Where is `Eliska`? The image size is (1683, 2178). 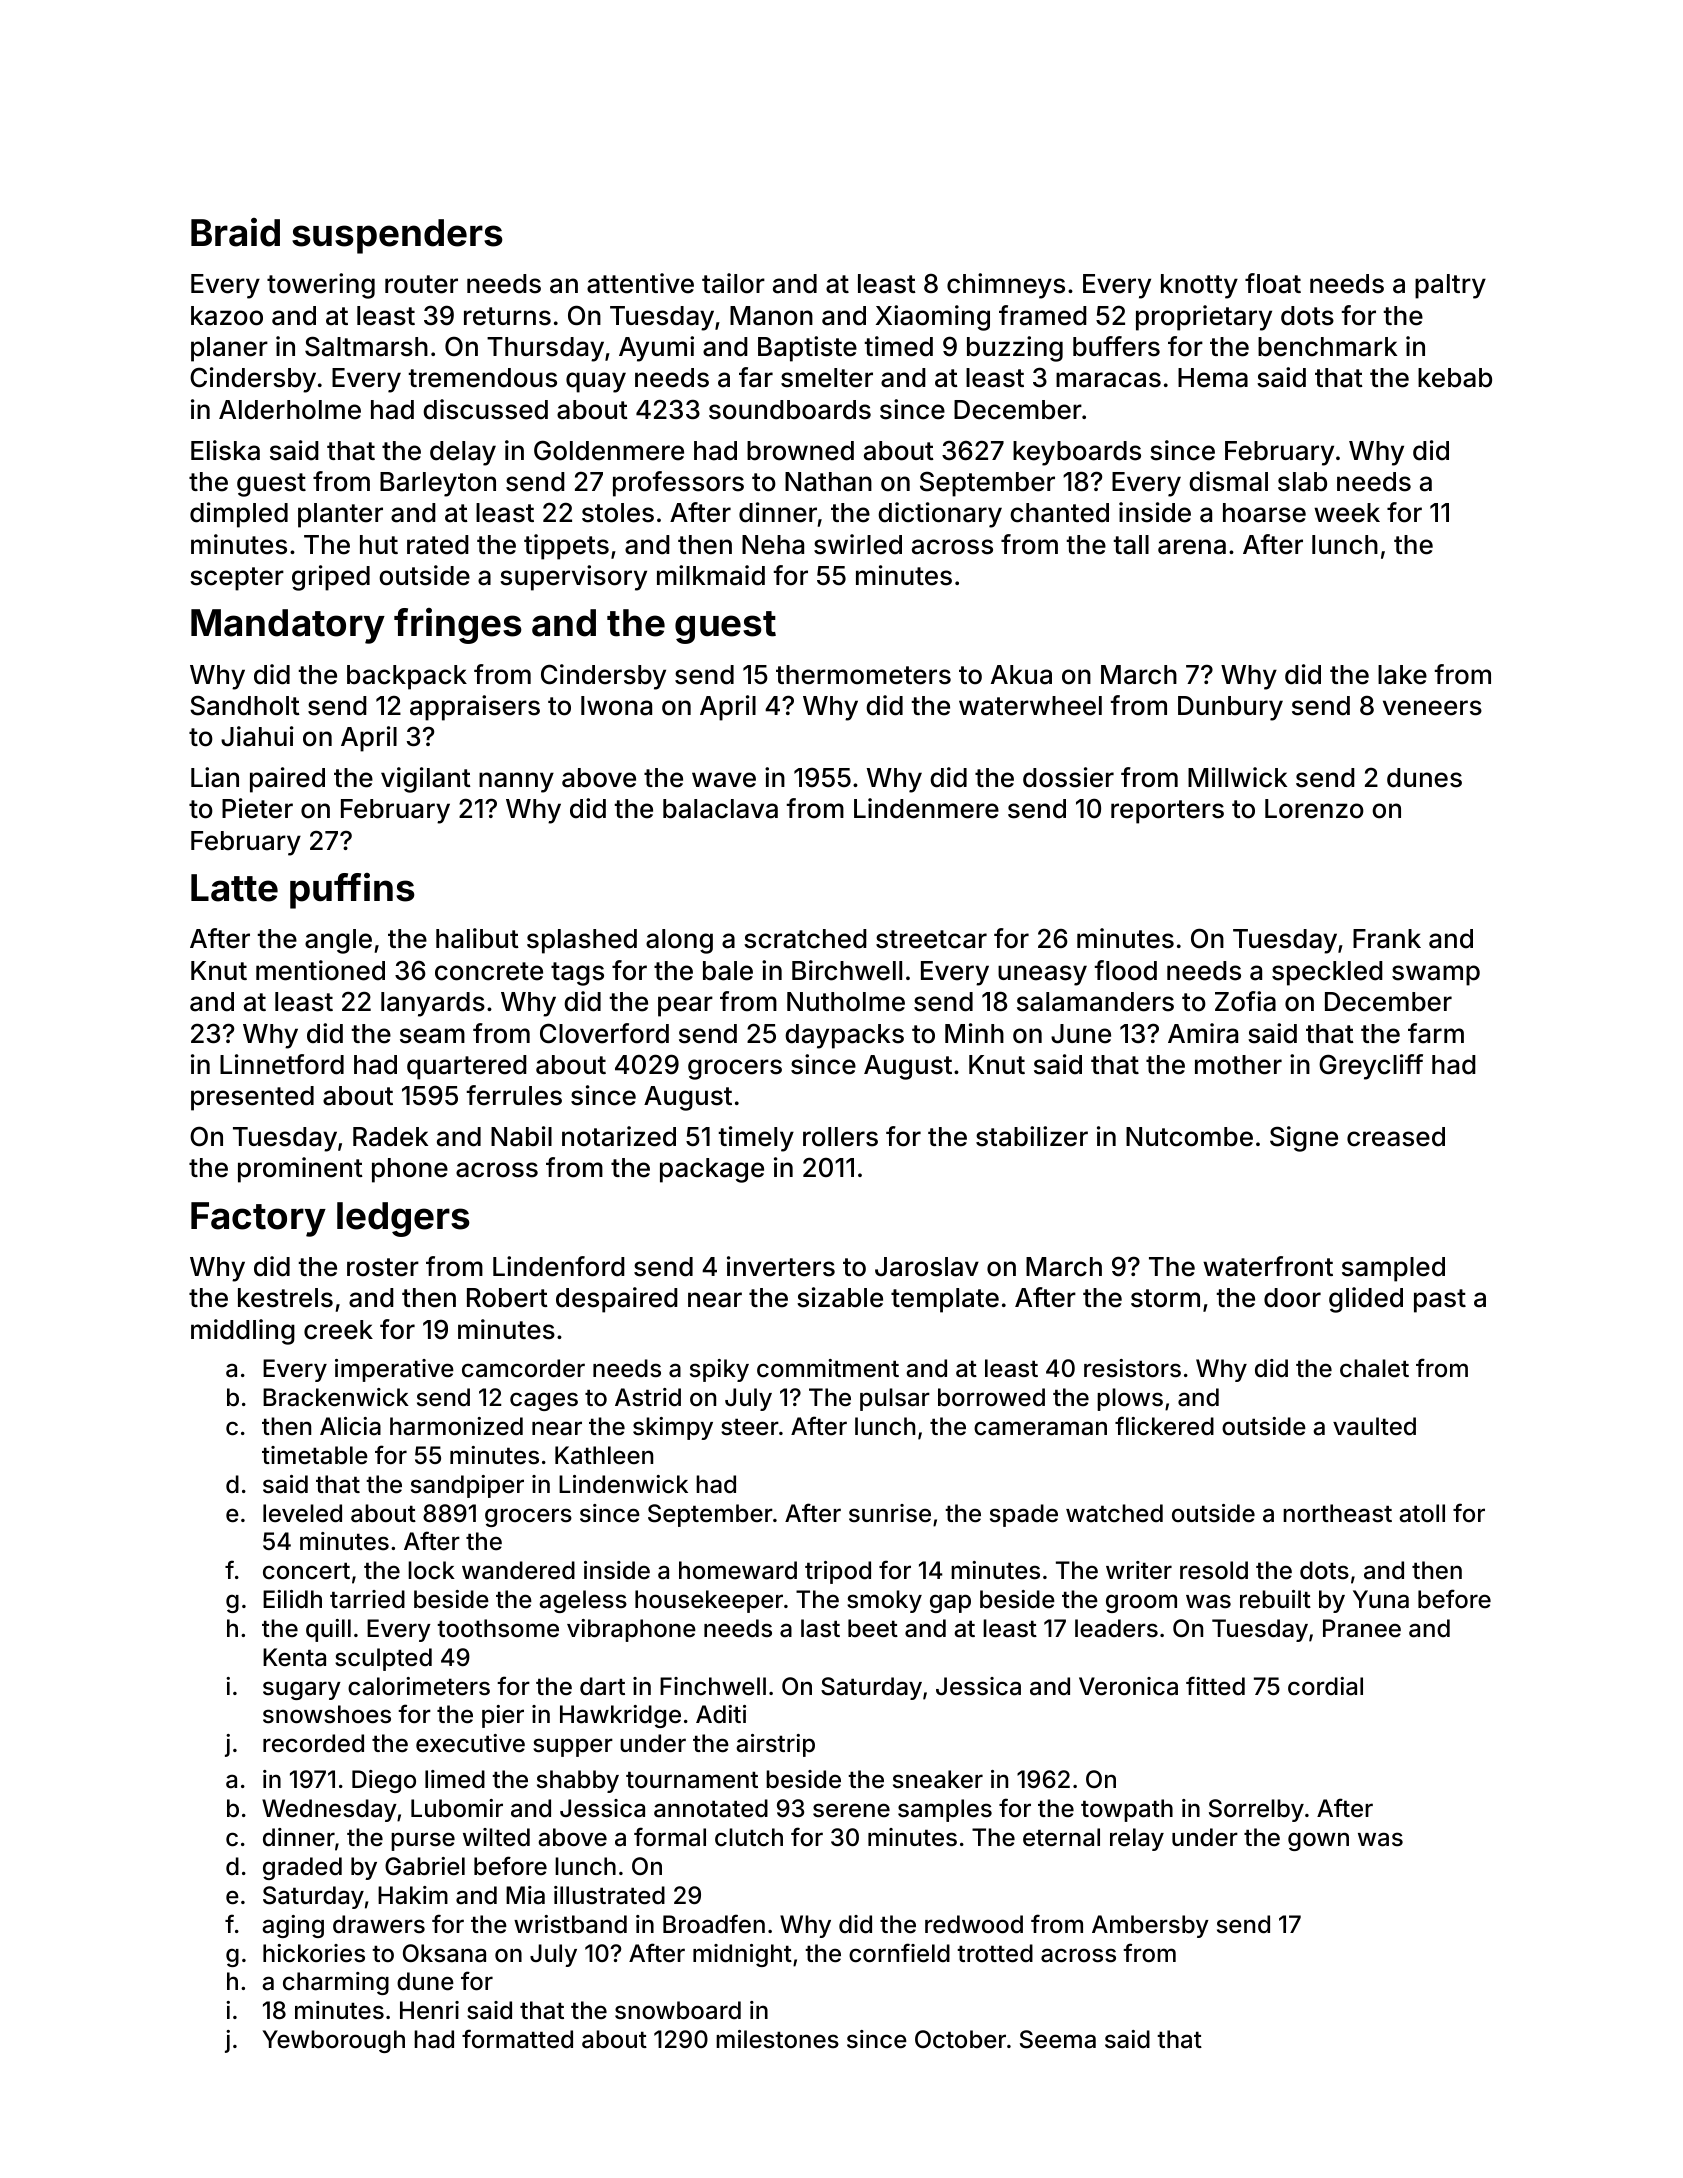
Eliska is located at coordinates (225, 450).
